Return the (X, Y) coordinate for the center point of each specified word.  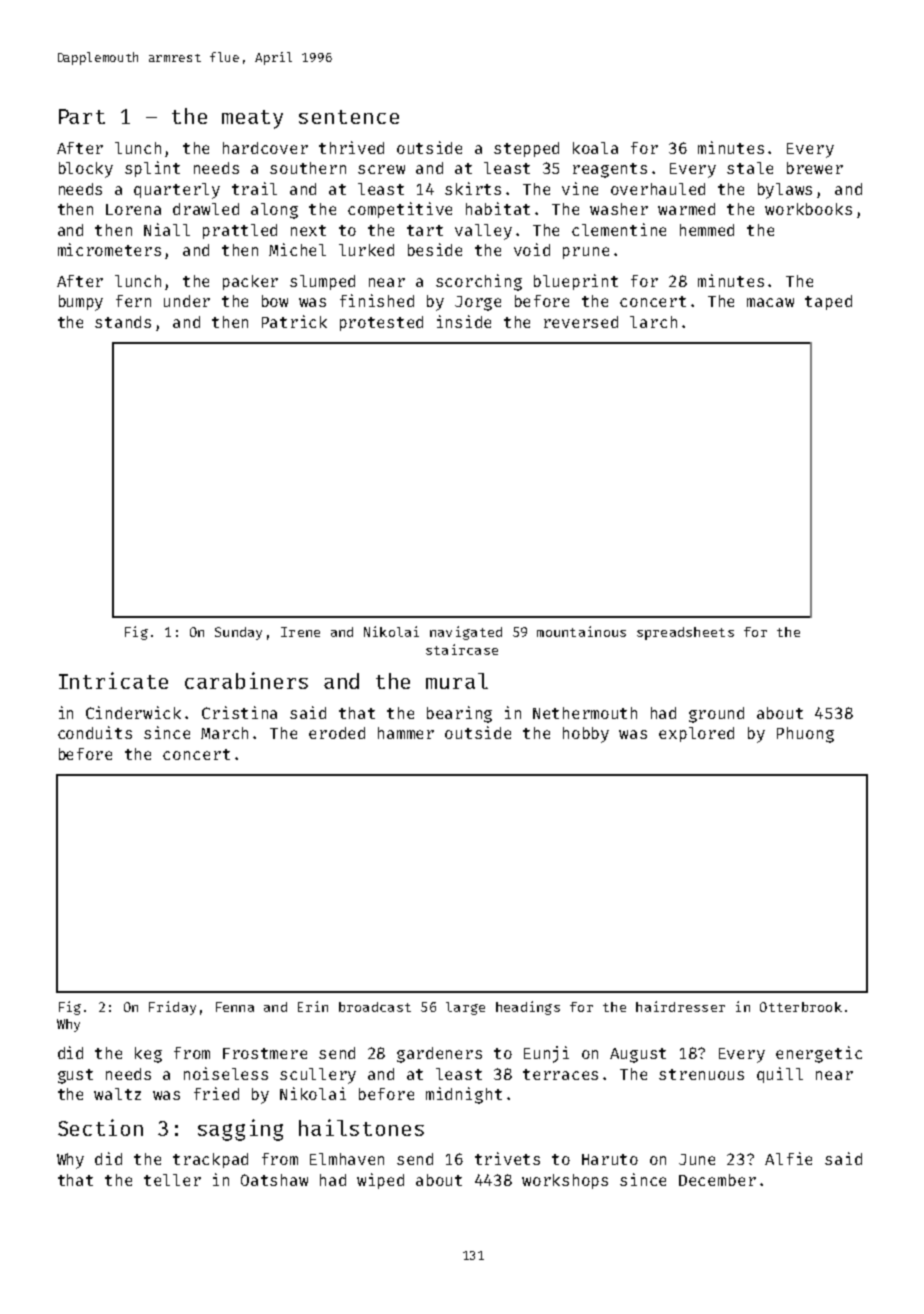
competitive (400, 210)
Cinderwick (133, 712)
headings (528, 1008)
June (697, 1159)
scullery (318, 1076)
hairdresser (680, 1006)
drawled (206, 209)
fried (216, 1093)
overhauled (658, 189)
